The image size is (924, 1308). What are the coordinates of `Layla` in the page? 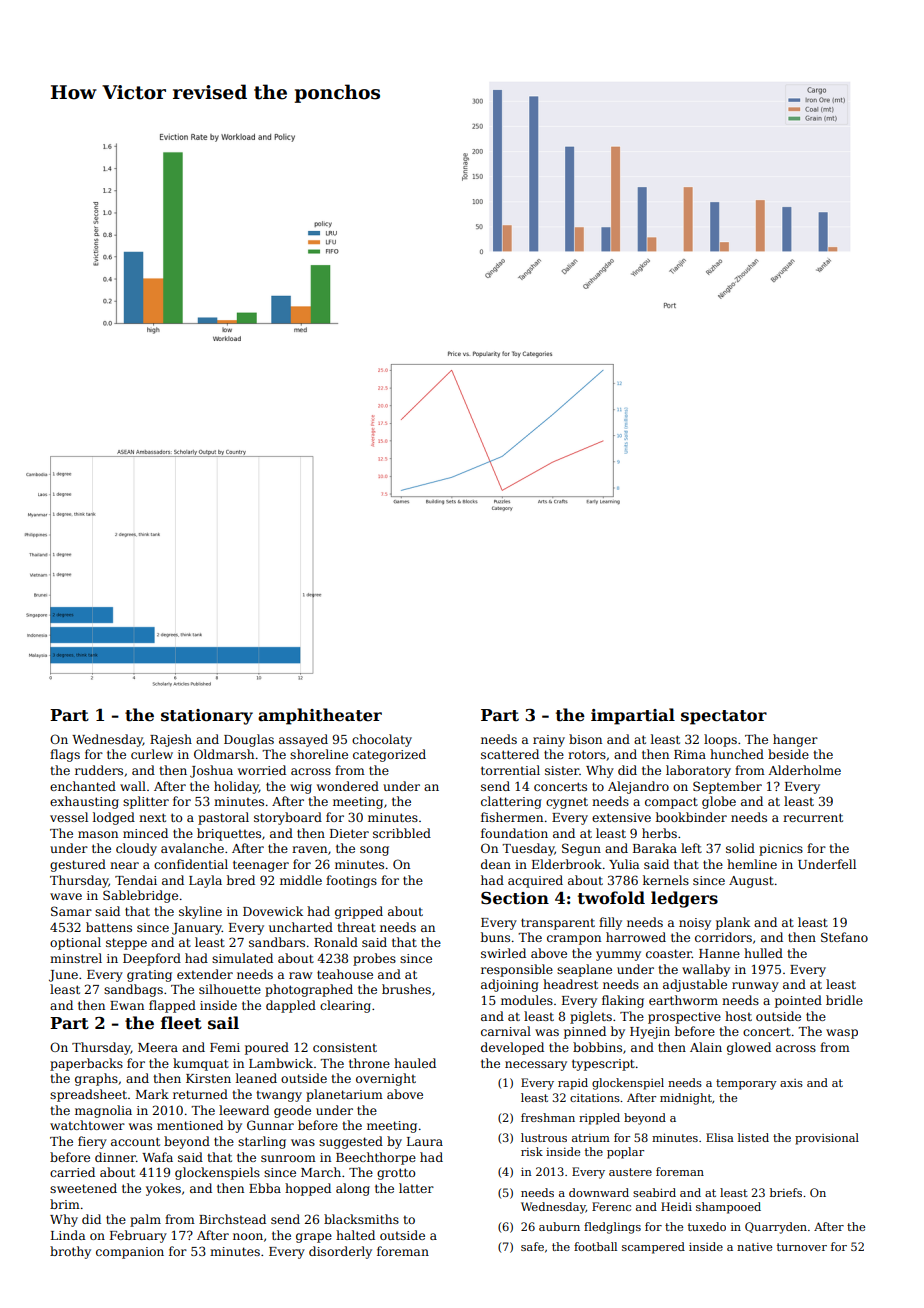 It's located at (205, 881).
